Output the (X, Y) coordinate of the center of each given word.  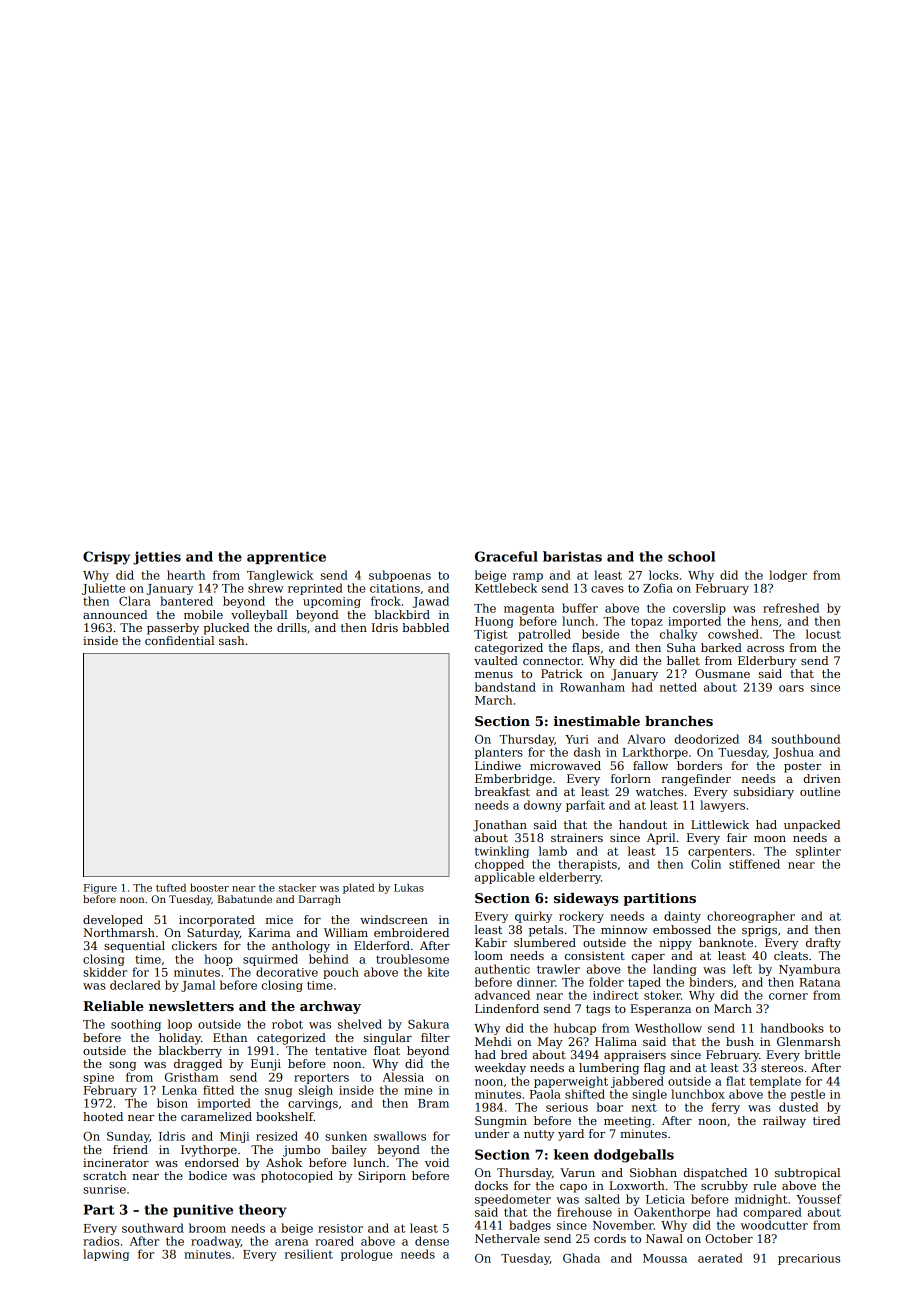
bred (514, 1054)
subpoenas (400, 576)
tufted (171, 887)
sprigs (759, 931)
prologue (366, 1255)
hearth (186, 575)
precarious (809, 1259)
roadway (216, 1242)
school (691, 556)
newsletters (191, 1006)
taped (644, 983)
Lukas (409, 887)
